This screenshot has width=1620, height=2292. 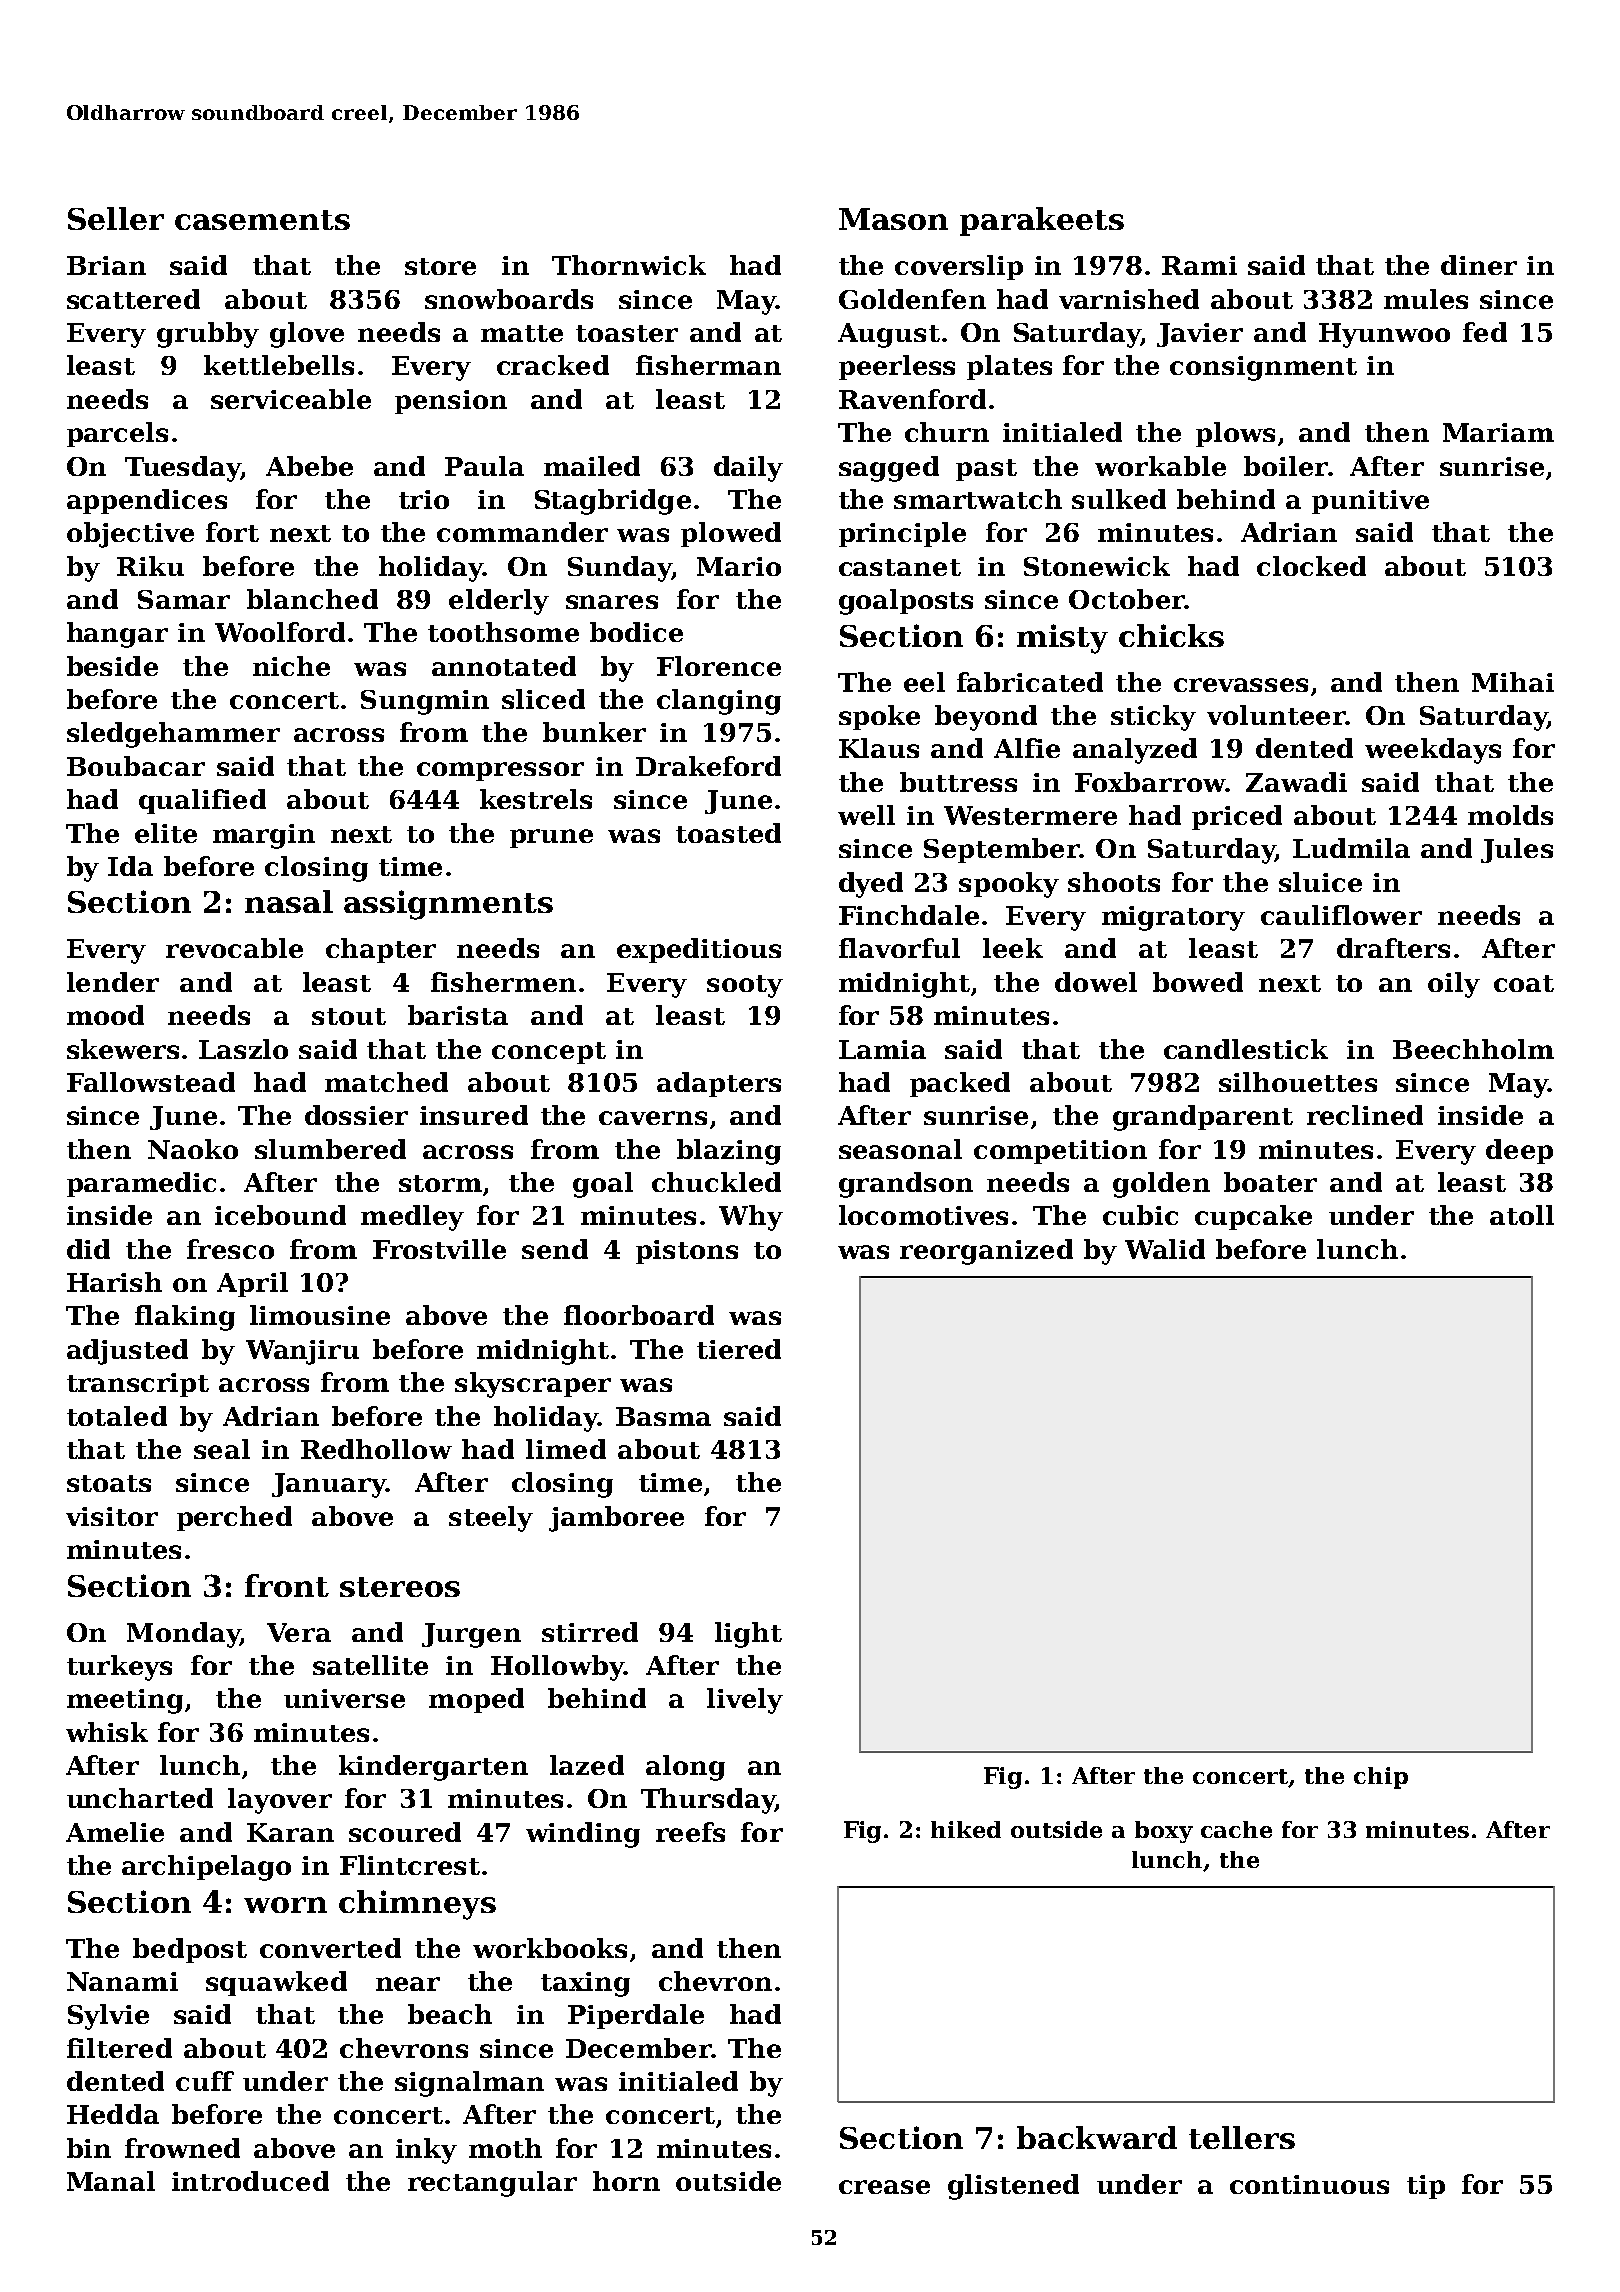 What do you see at coordinates (492, 2184) in the screenshot?
I see `rectangular` at bounding box center [492, 2184].
